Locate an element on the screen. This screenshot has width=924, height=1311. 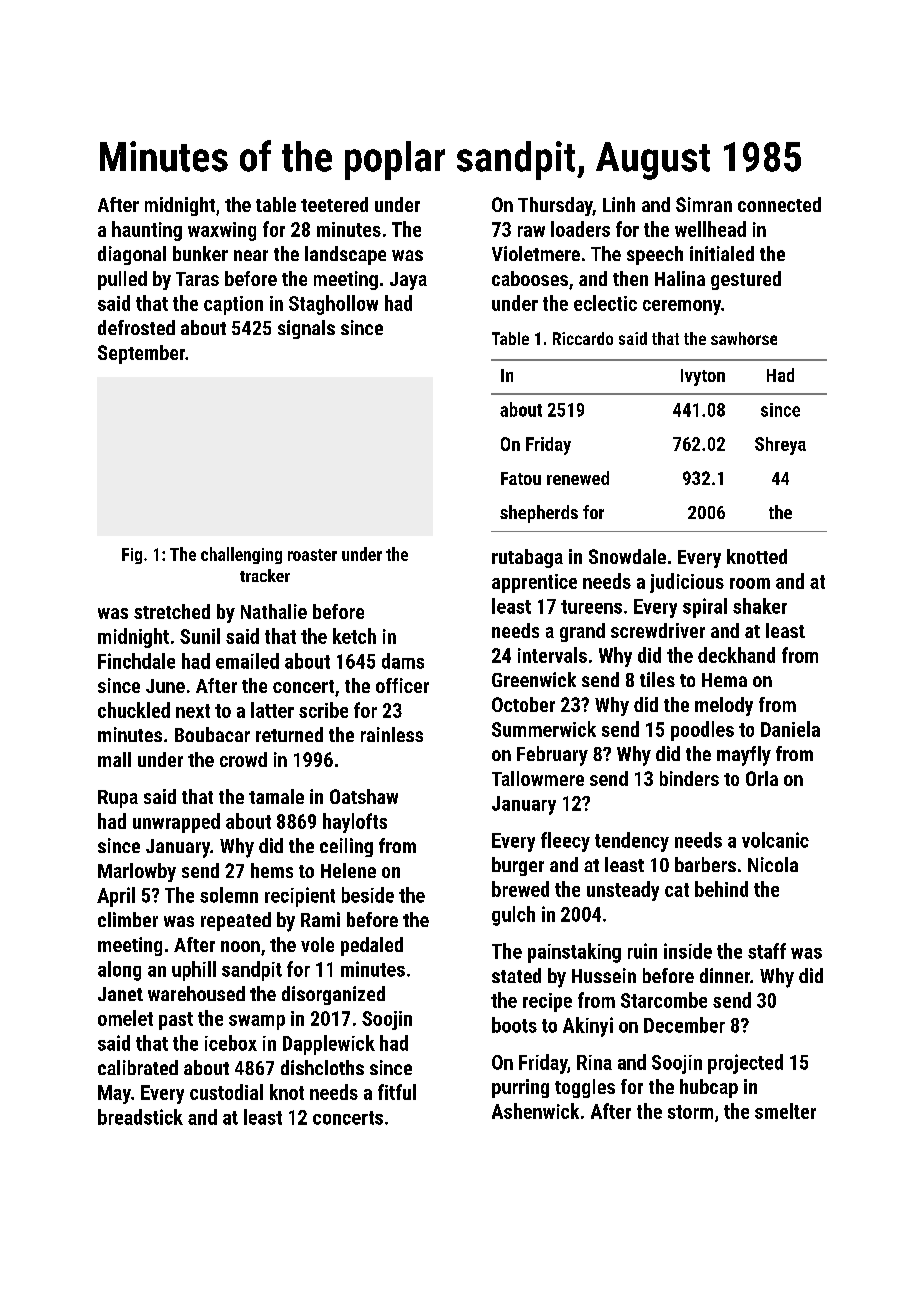
renewed is located at coordinates (578, 478).
